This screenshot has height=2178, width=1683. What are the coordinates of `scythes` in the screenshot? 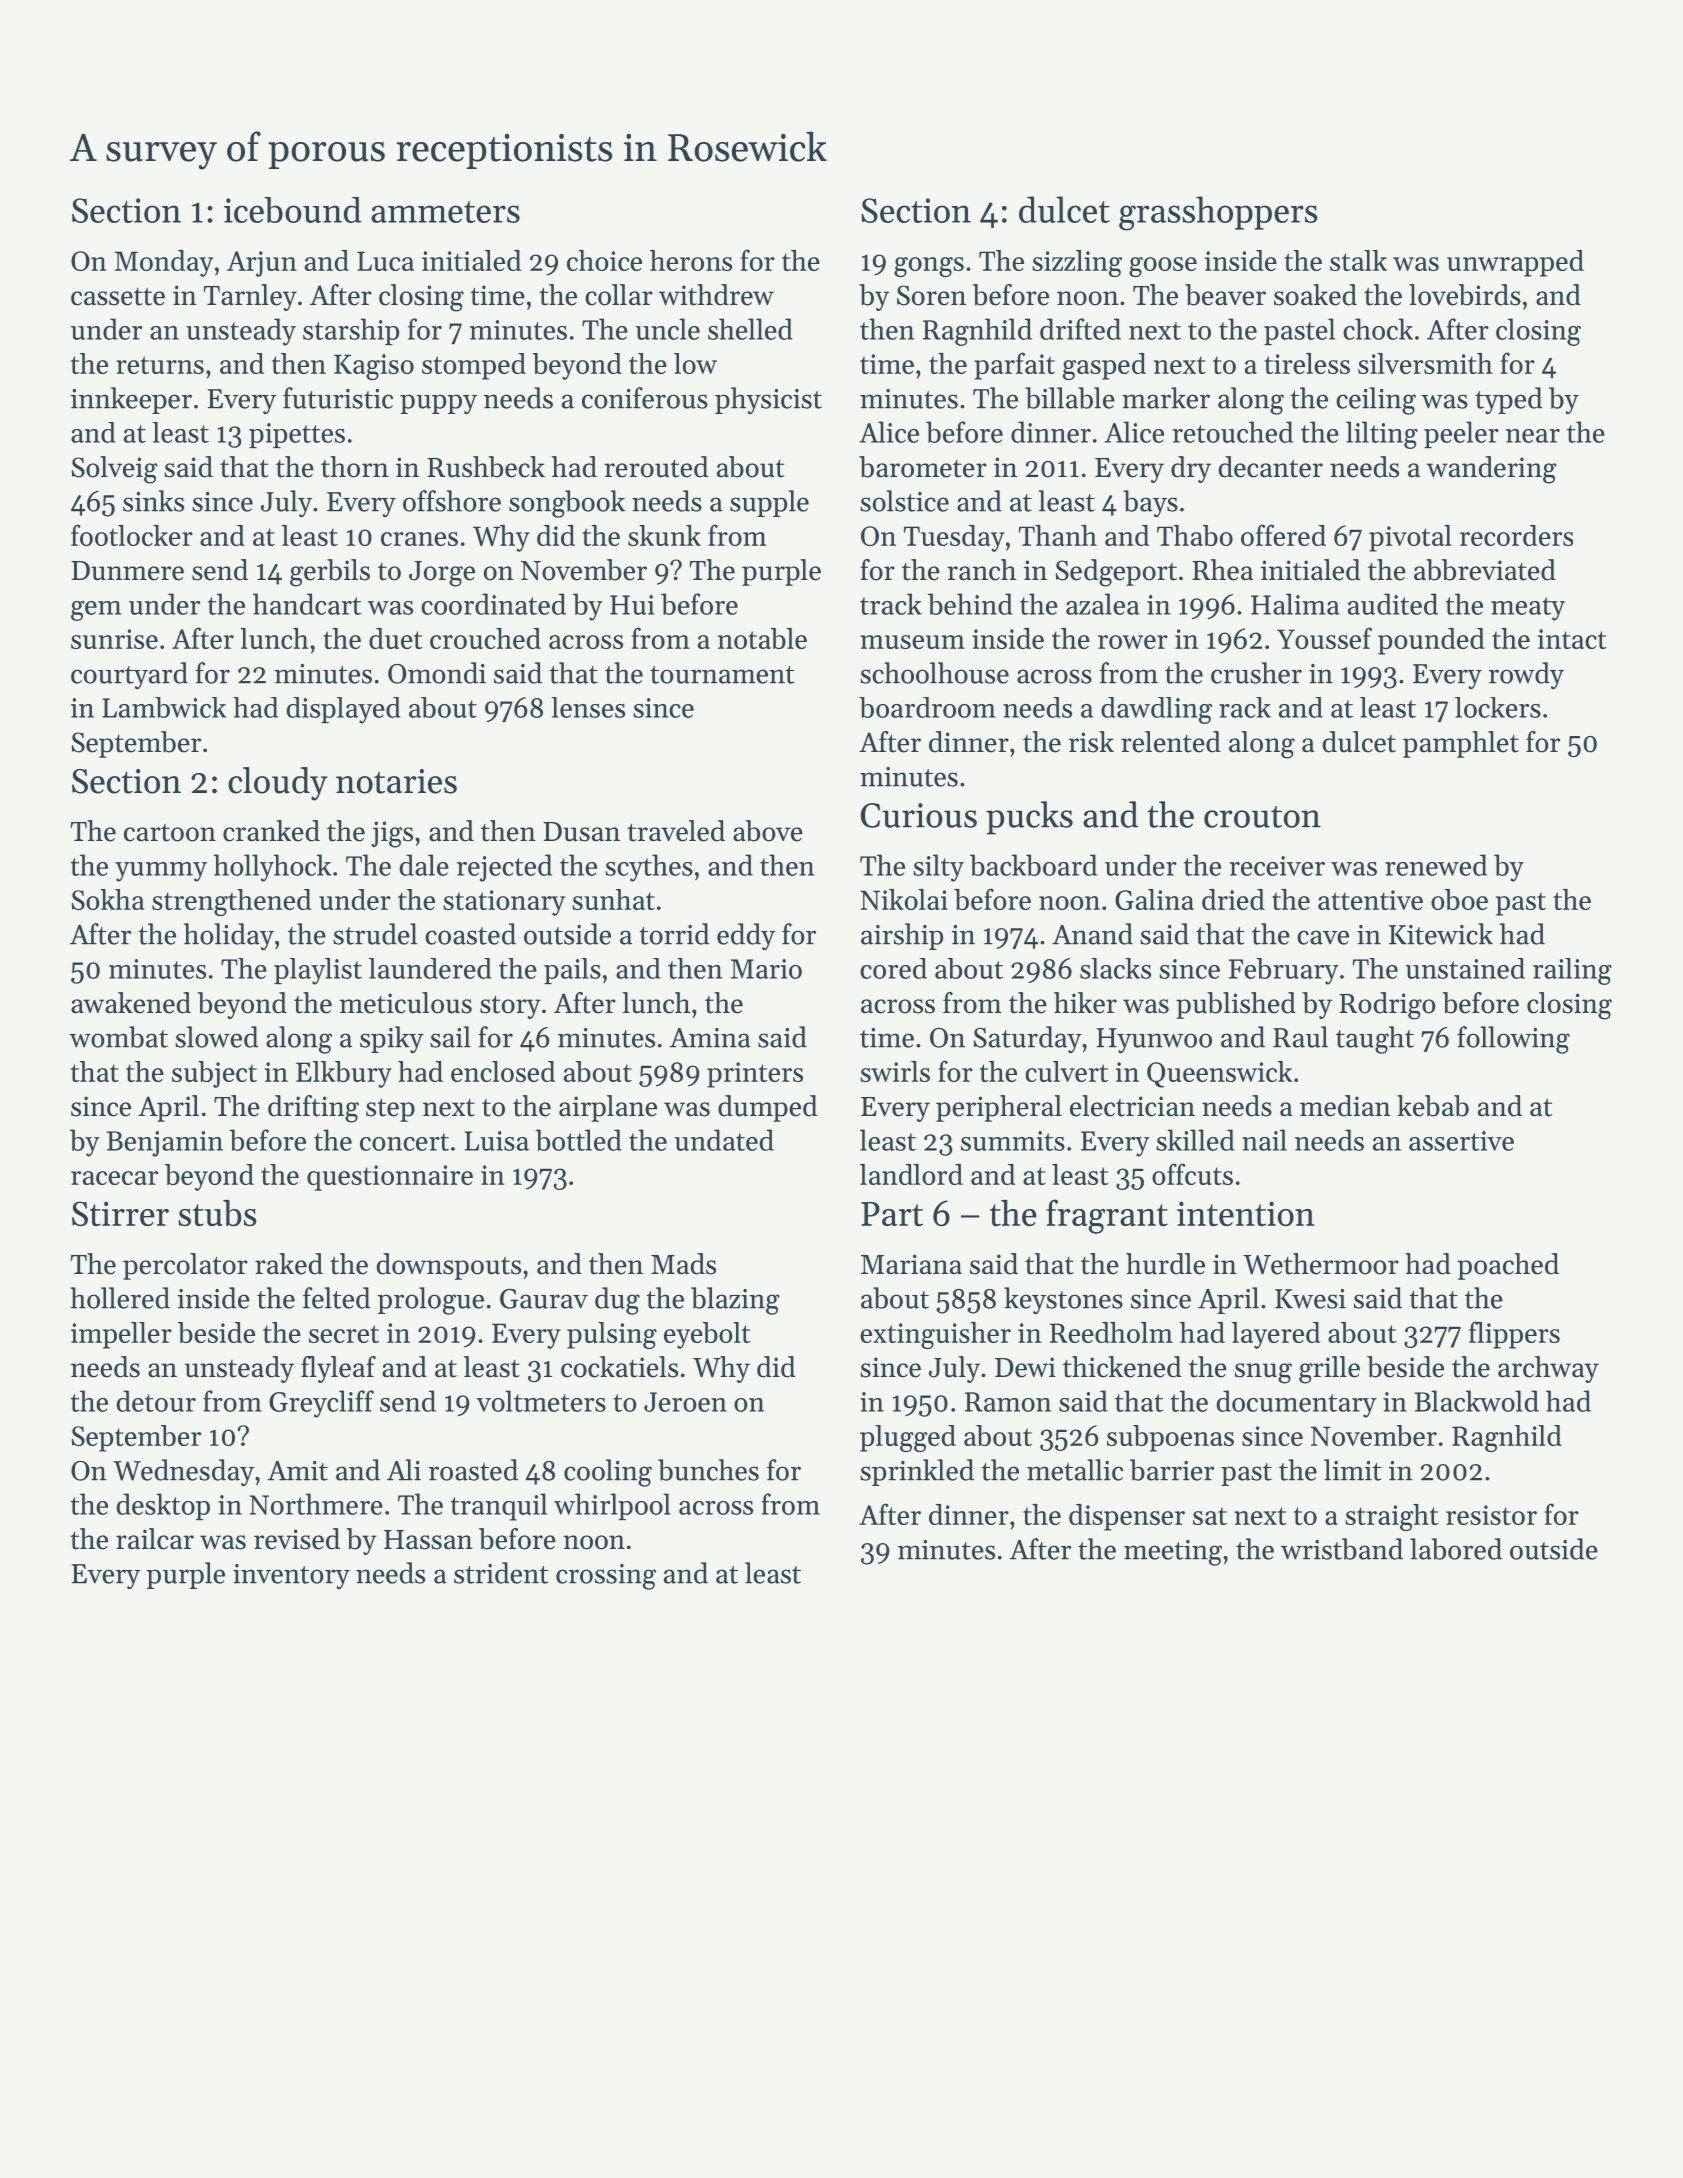 It's located at (649, 868).
